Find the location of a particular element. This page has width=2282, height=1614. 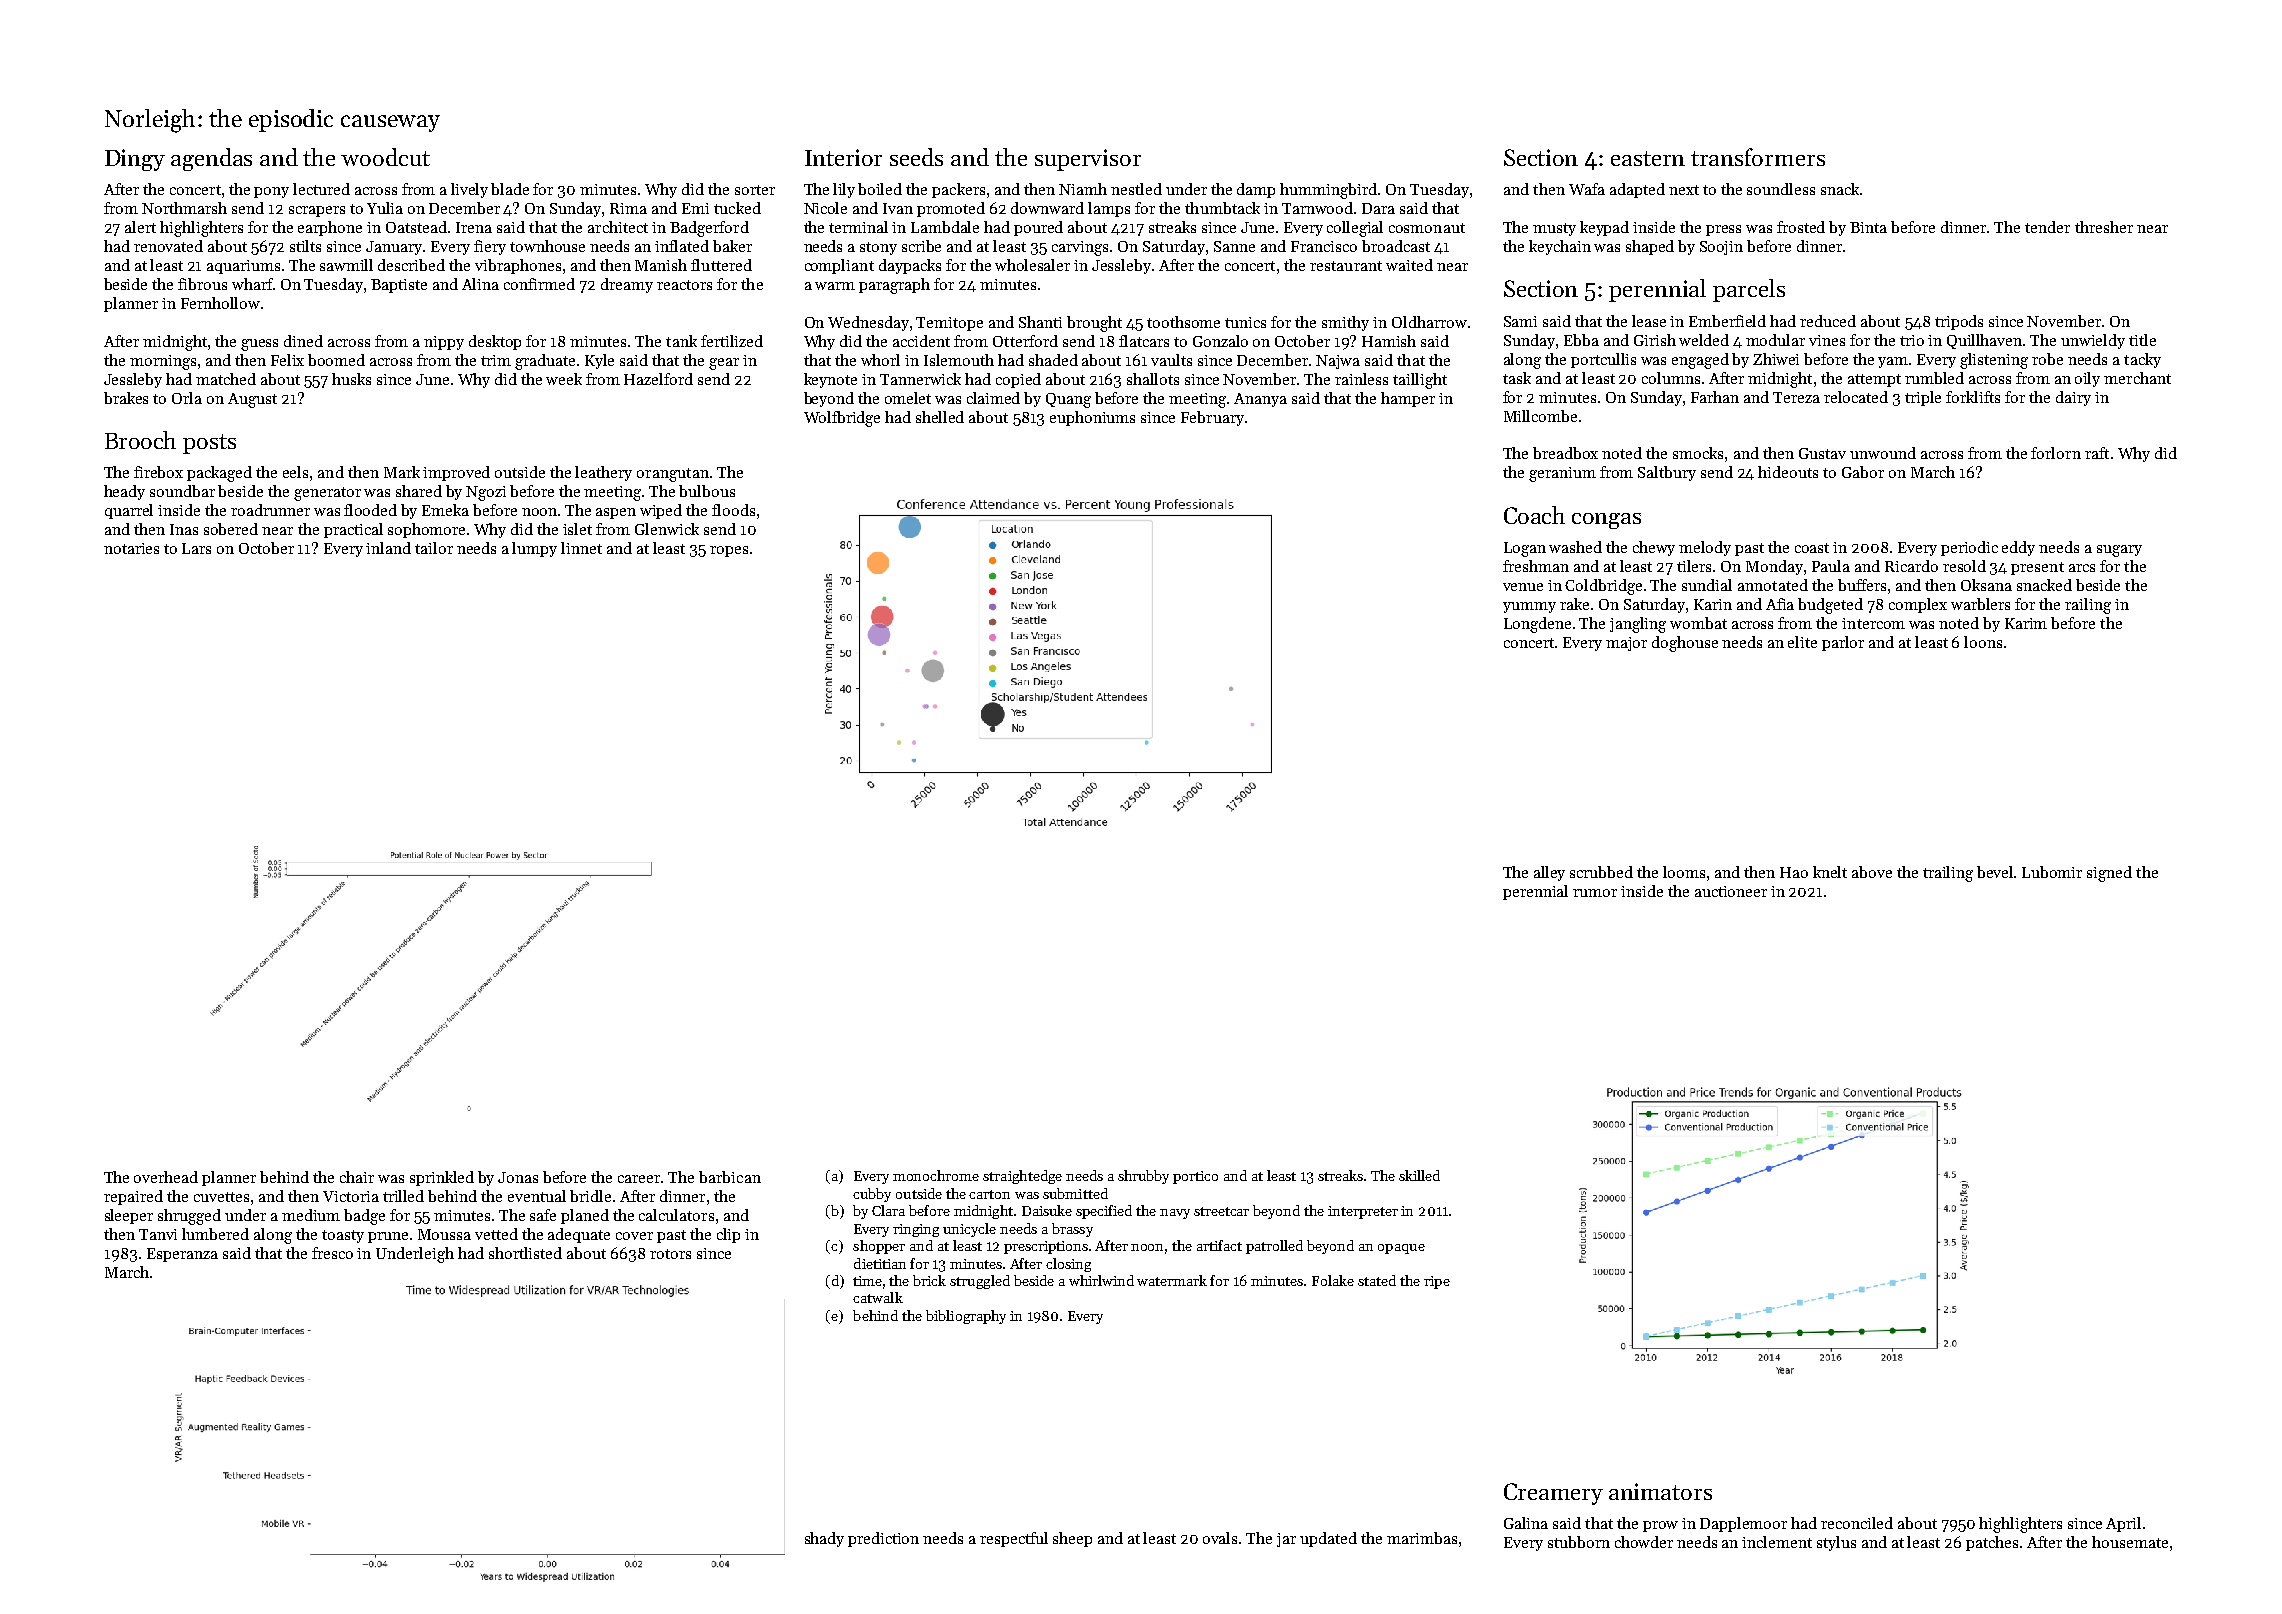

Dingy is located at coordinates (135, 160).
